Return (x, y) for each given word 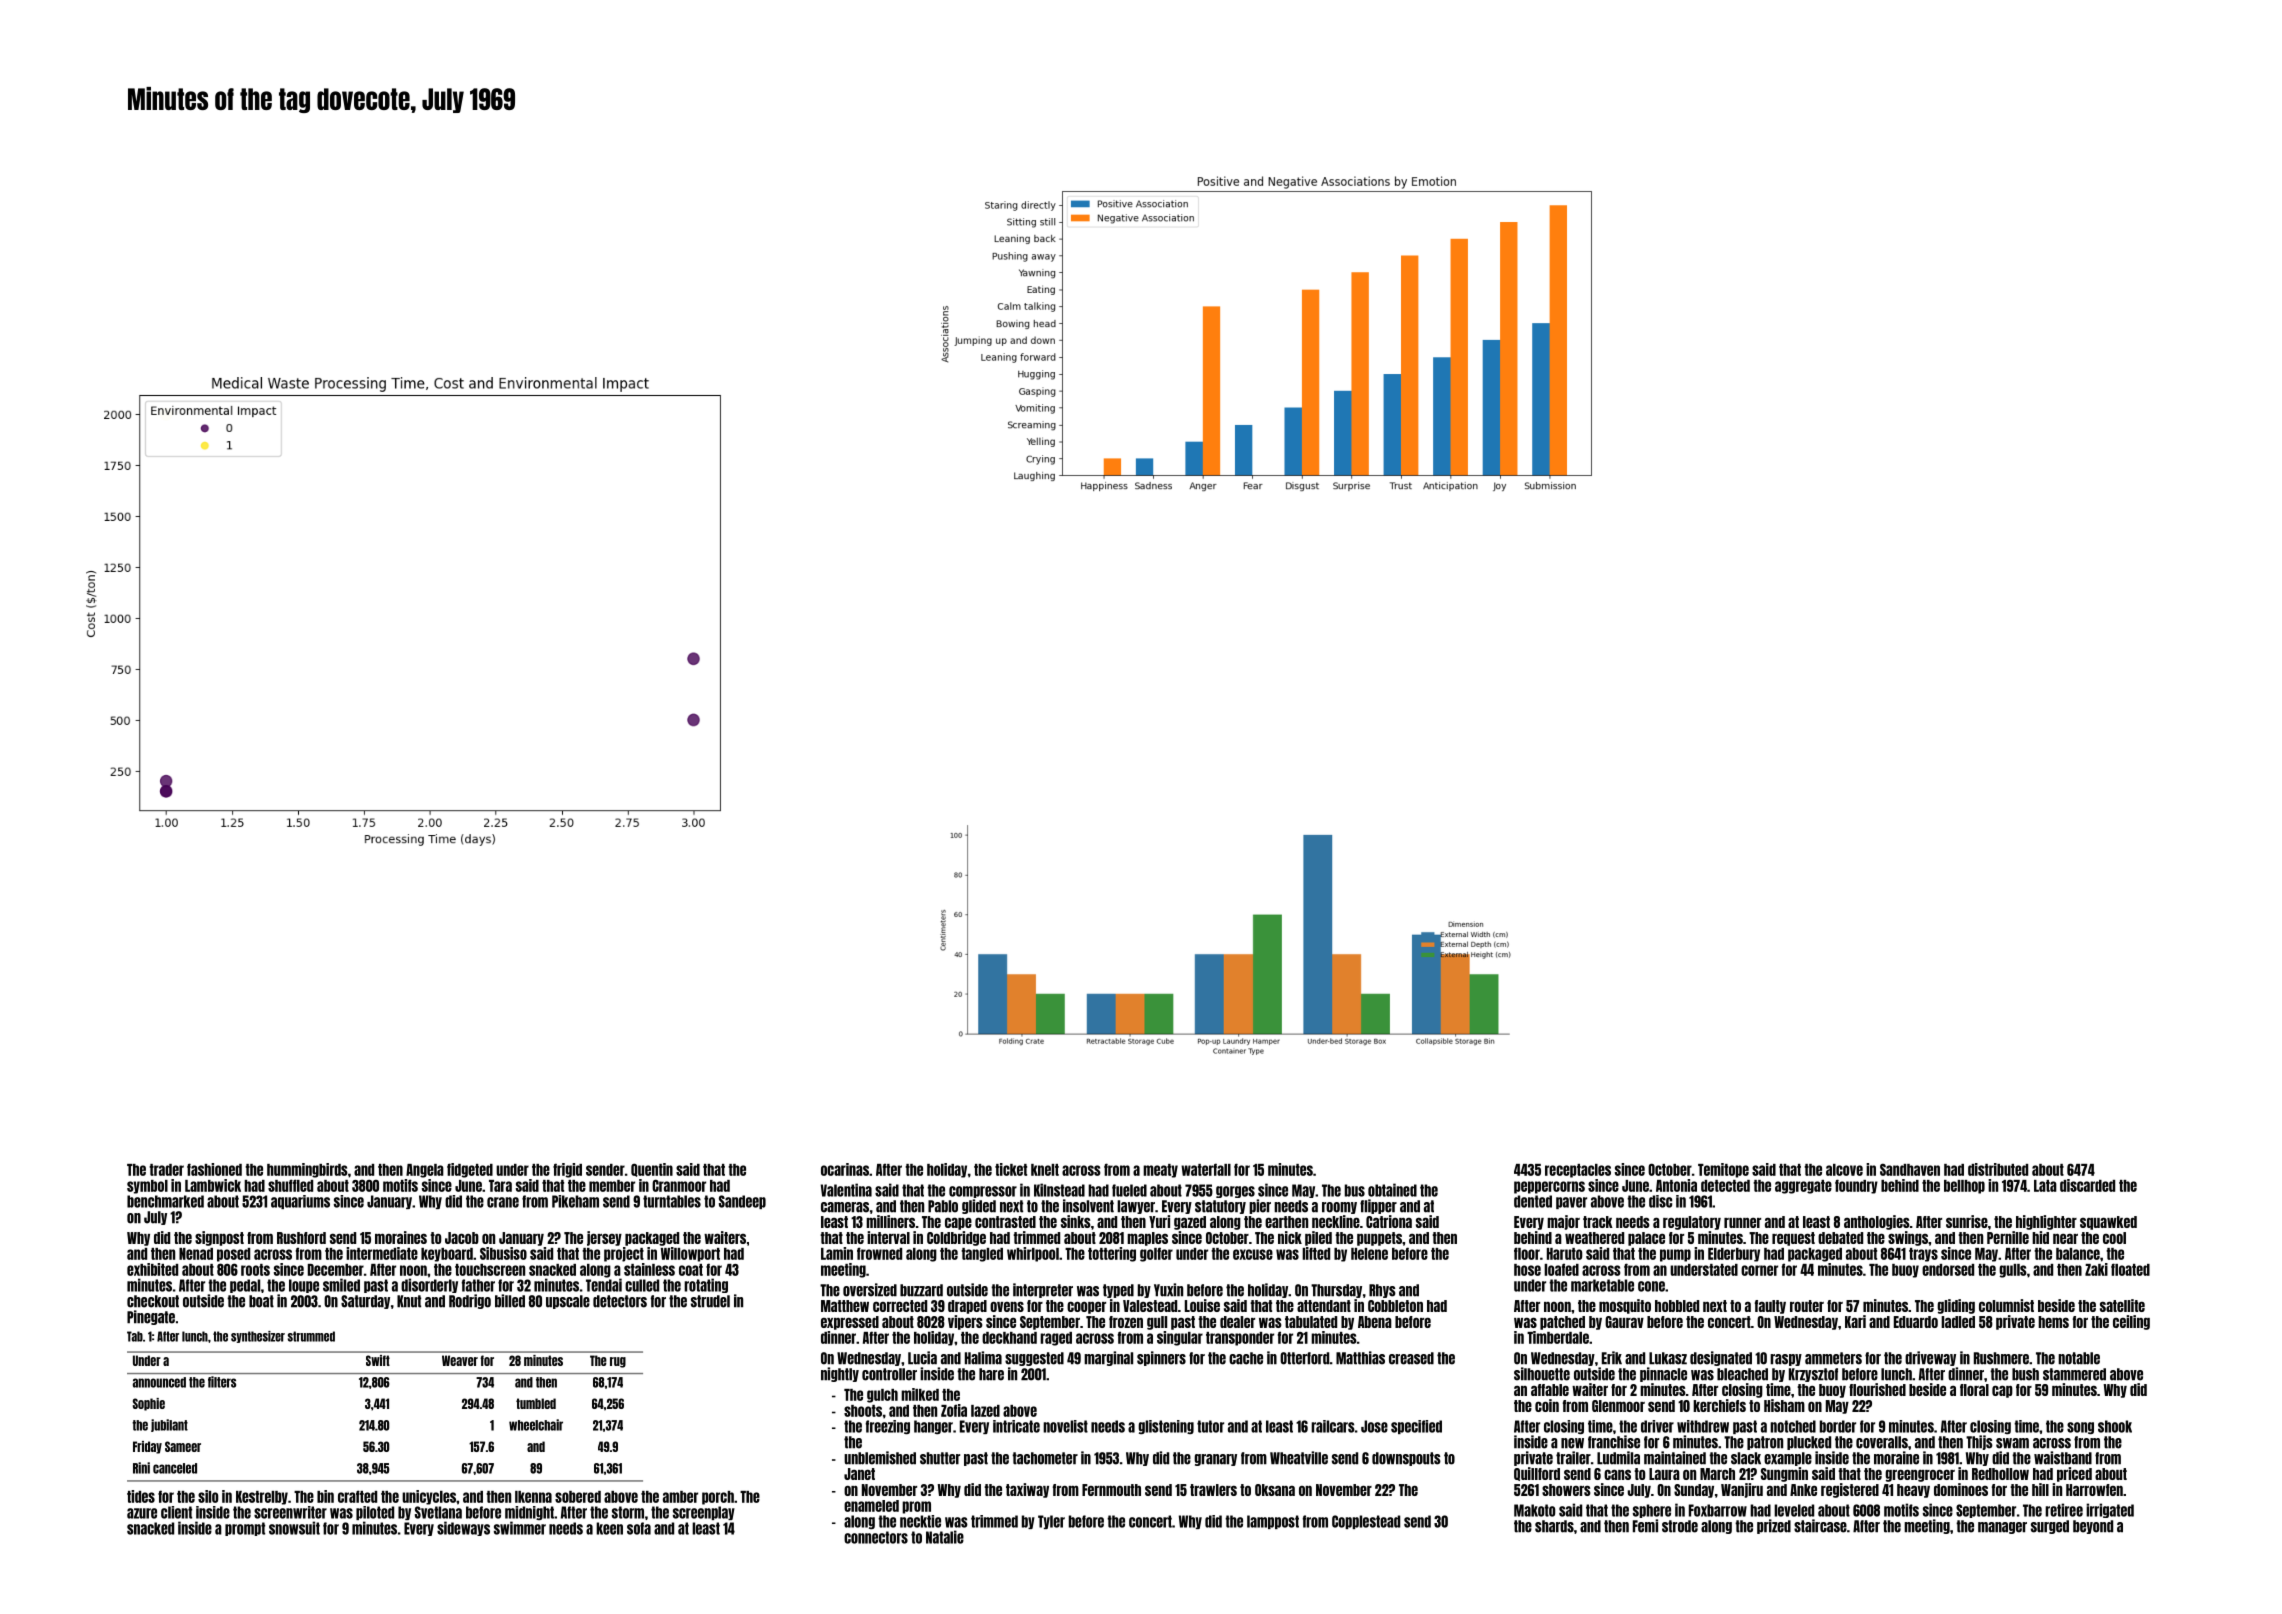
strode (1680, 1526)
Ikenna (533, 1497)
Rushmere (2001, 1358)
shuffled (290, 1185)
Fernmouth (1111, 1490)
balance (2078, 1254)
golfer (1156, 1254)
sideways (463, 1528)
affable (1550, 1390)
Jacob (462, 1238)
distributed (1998, 1169)
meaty (1160, 1171)
